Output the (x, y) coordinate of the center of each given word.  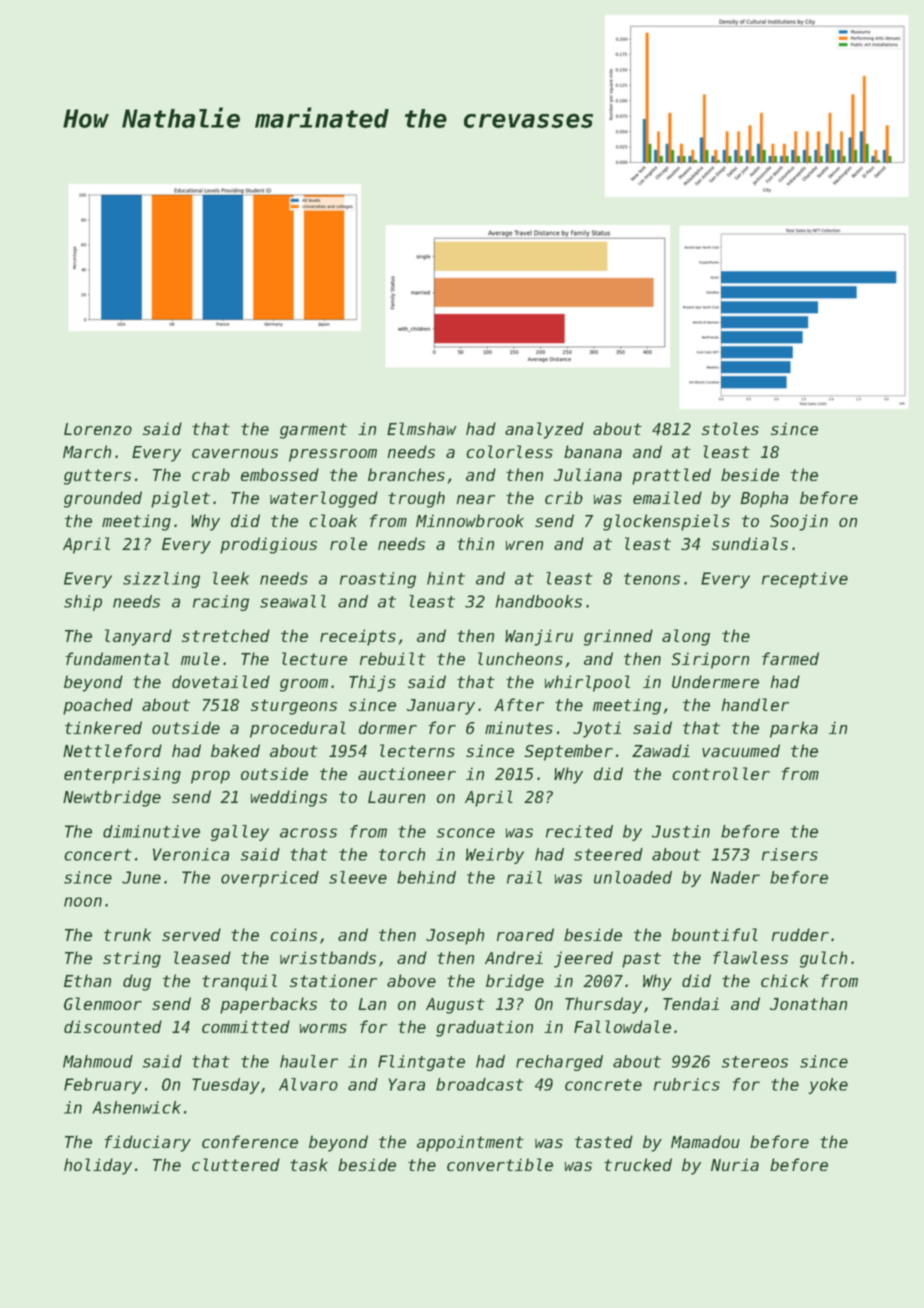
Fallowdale (622, 1026)
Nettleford (112, 750)
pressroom (333, 455)
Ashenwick (136, 1107)
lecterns (417, 750)
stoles (730, 428)
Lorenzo (98, 429)
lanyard (138, 637)
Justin (681, 831)
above (411, 980)
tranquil (239, 982)
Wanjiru (539, 637)
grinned (618, 637)
